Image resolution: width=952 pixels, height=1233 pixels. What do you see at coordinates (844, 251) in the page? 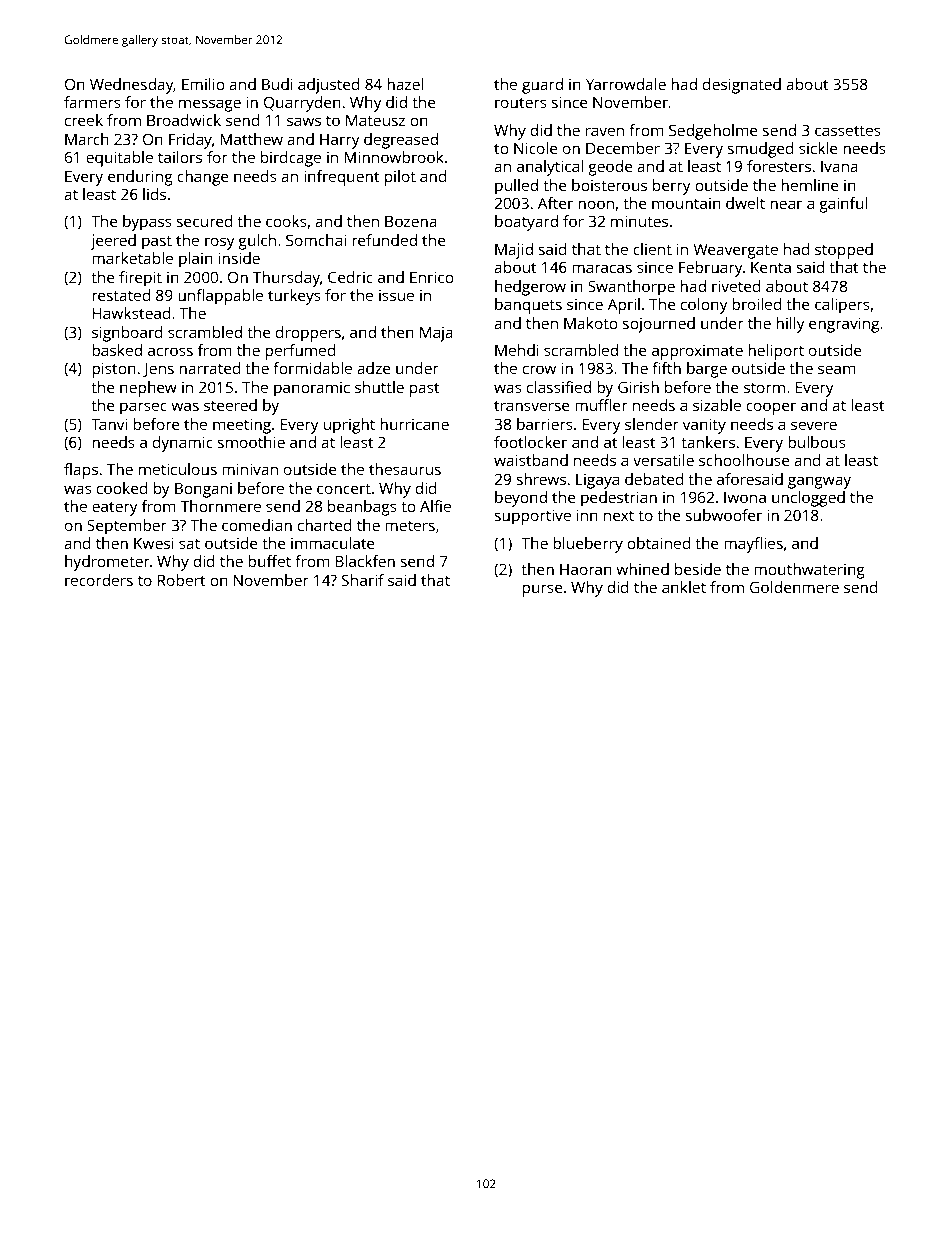
I see `stopped` at bounding box center [844, 251].
